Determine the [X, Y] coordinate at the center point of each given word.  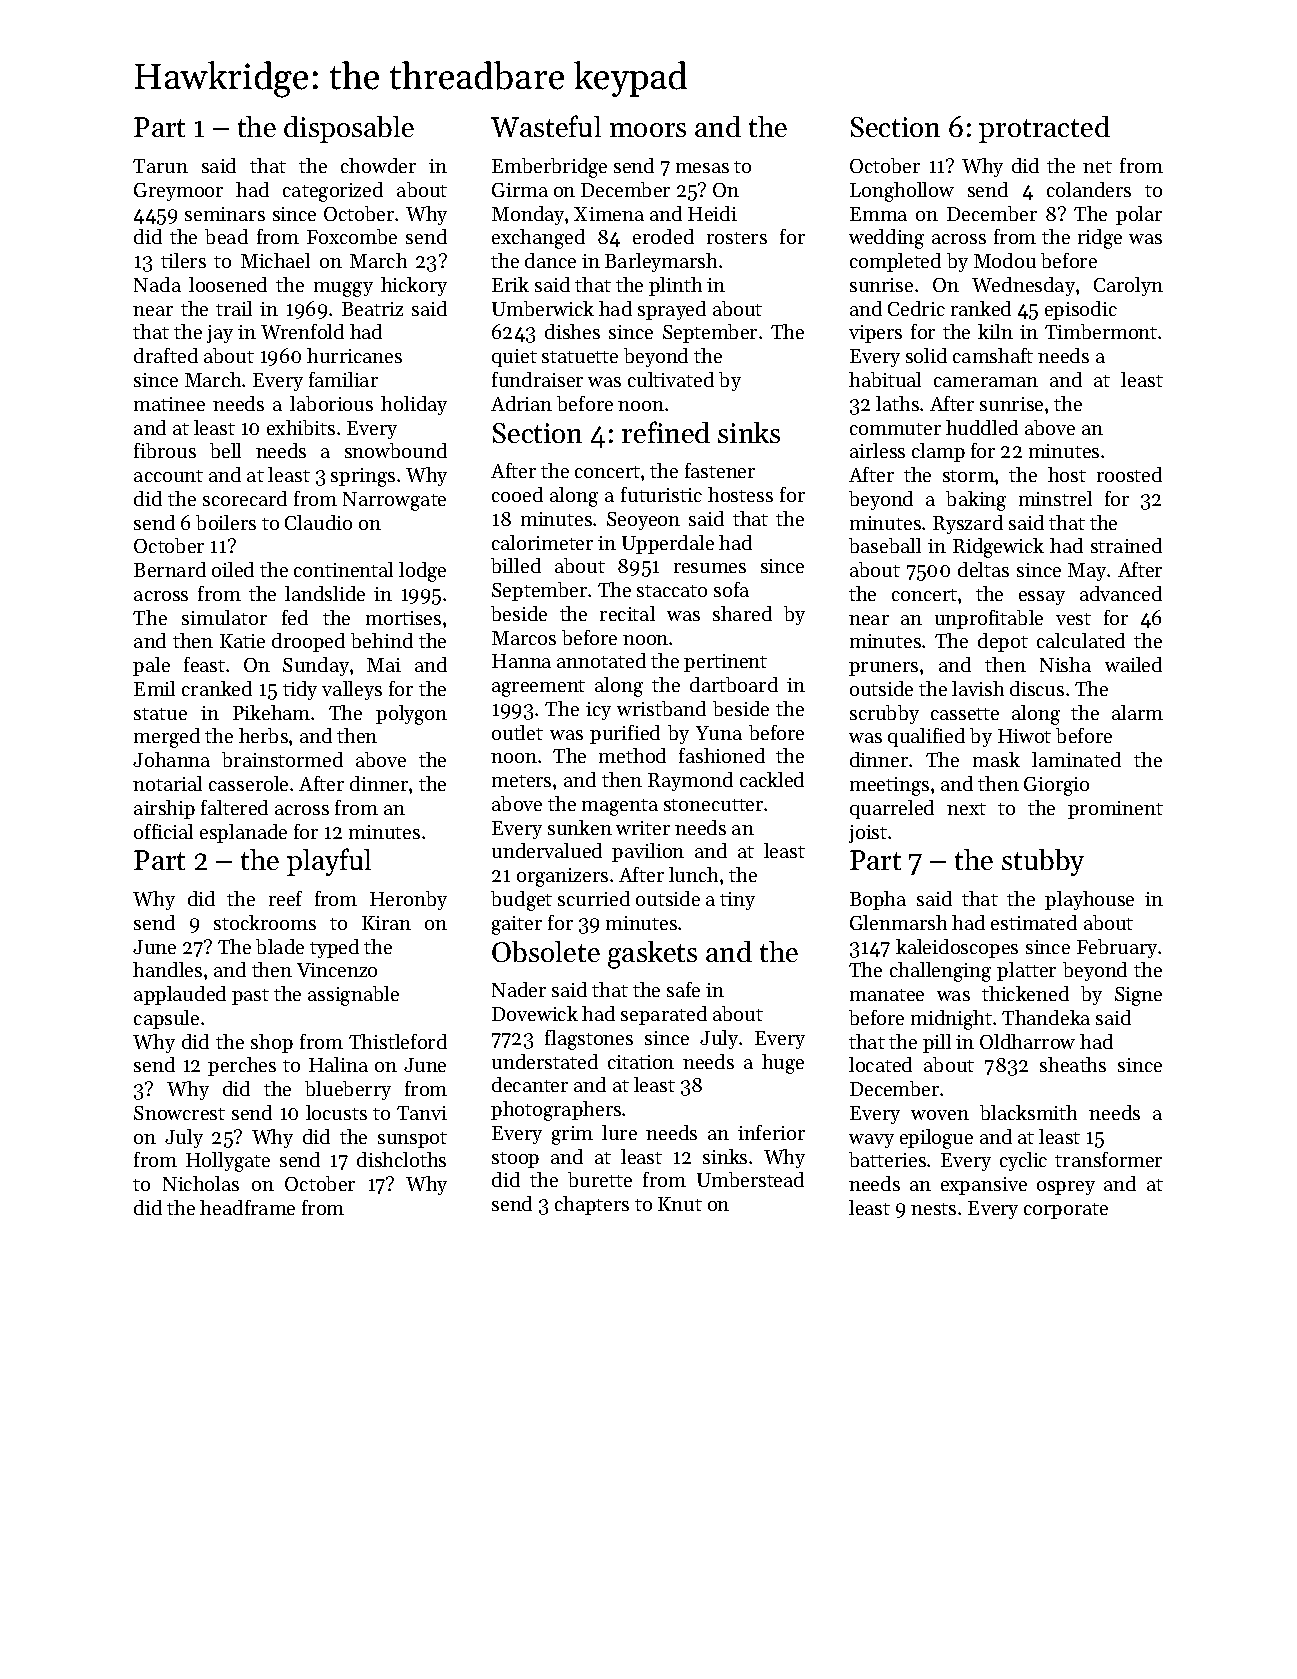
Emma [878, 214]
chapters [592, 1205]
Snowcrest [179, 1113]
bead [226, 236]
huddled [982, 427]
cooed [517, 494]
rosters [737, 238]
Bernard [170, 569]
